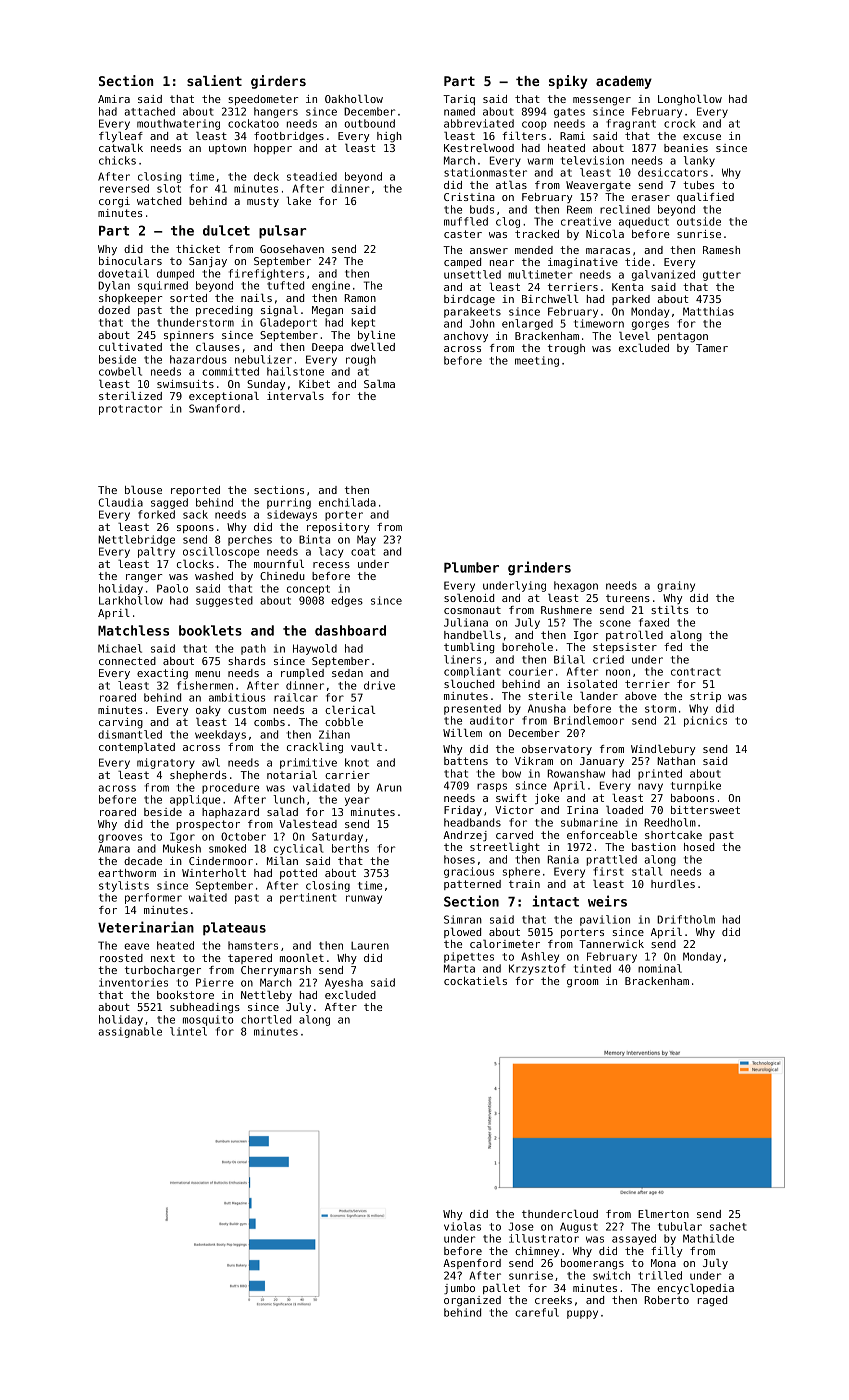 This screenshot has width=849, height=1400. What do you see at coordinates (472, 1301) in the screenshot?
I see `organized` at bounding box center [472, 1301].
